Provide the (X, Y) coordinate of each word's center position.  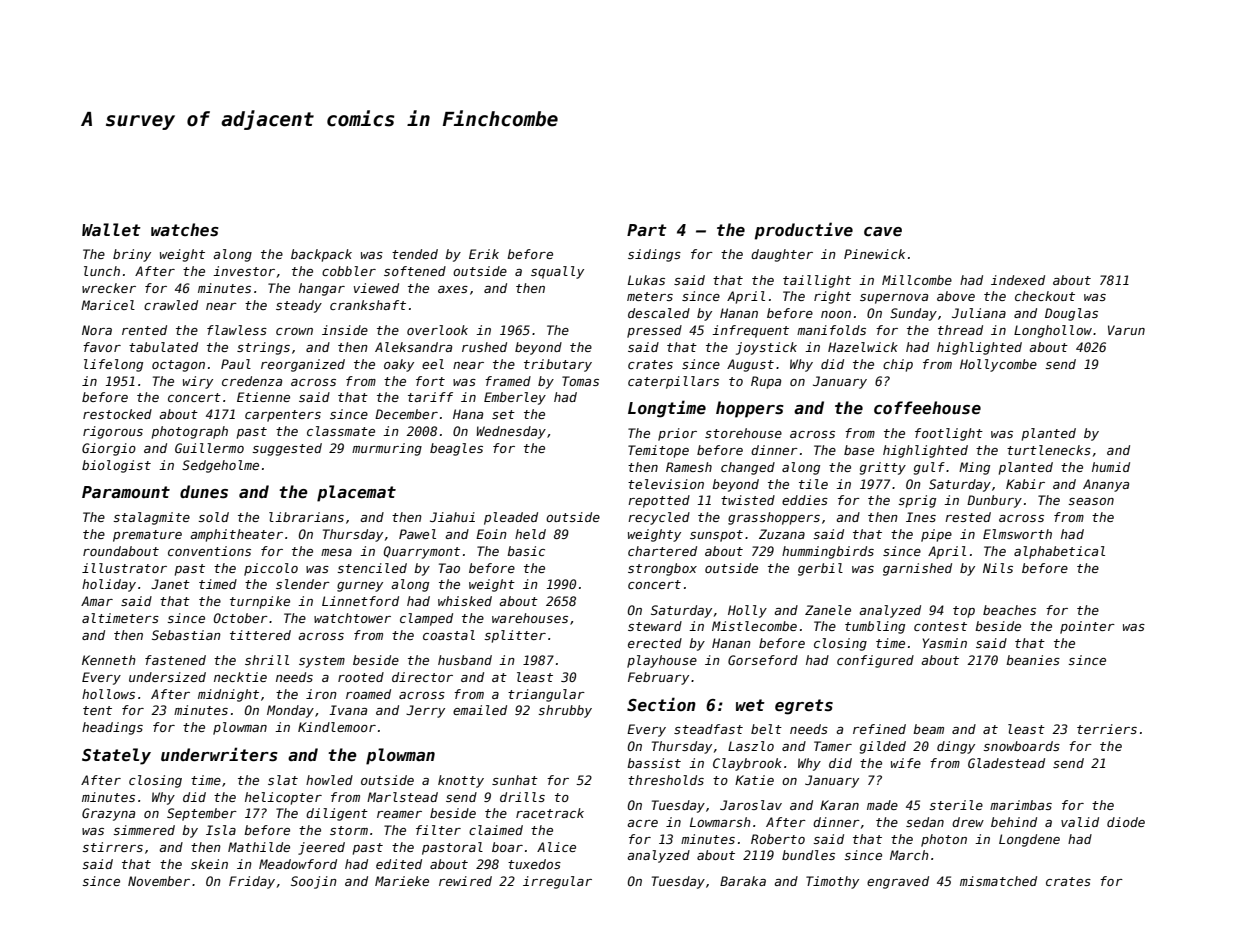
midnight (228, 695)
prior (677, 434)
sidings (654, 255)
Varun (1126, 330)
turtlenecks (1049, 450)
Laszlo (751, 746)
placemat (356, 493)
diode (1126, 822)
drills (522, 797)
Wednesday (511, 432)
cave (883, 231)
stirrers (112, 847)
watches (185, 230)
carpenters (283, 416)
